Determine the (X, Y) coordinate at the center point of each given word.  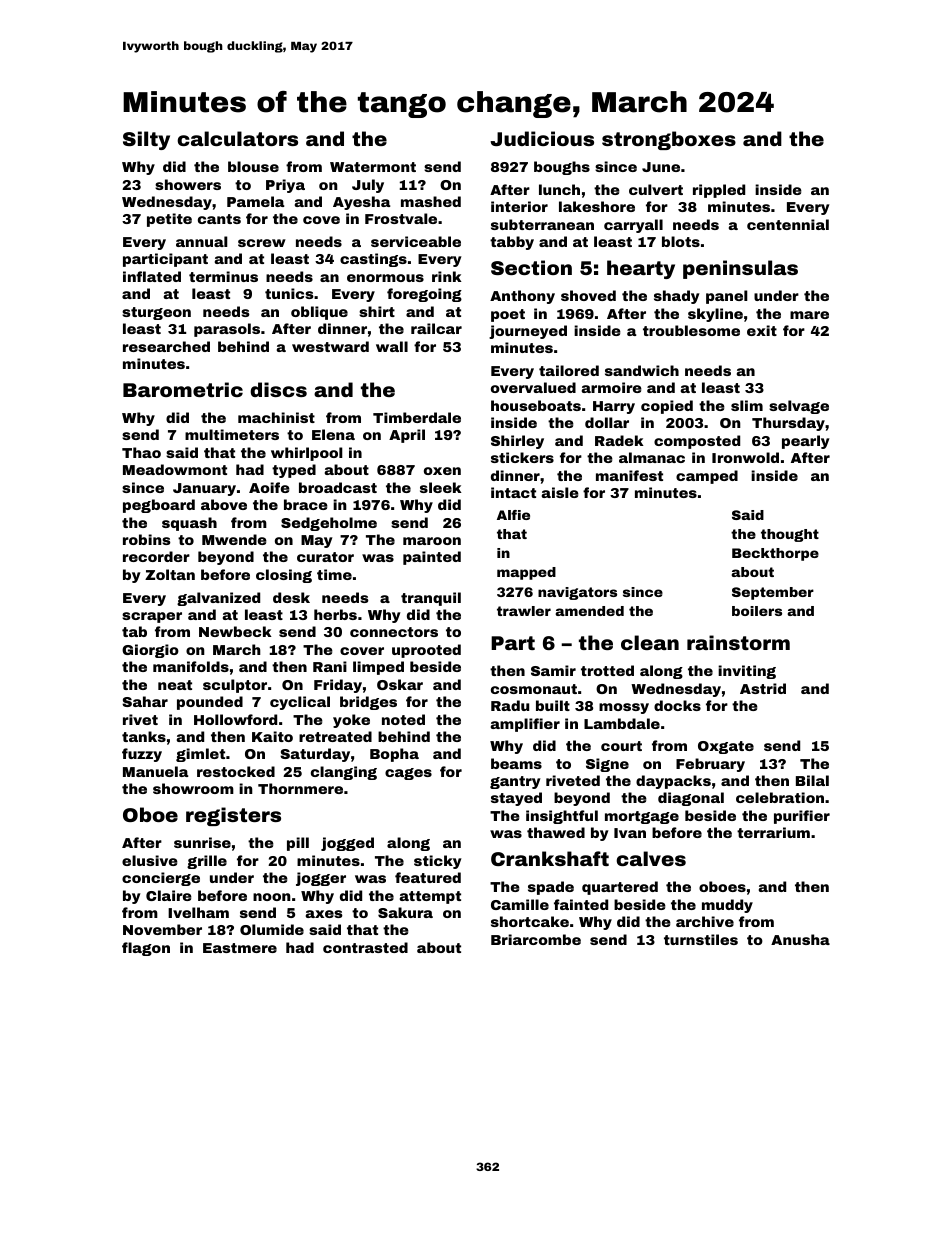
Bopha (394, 755)
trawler (524, 611)
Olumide (272, 929)
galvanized (218, 599)
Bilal (812, 780)
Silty (146, 140)
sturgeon (156, 313)
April (407, 436)
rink (447, 276)
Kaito (272, 736)
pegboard (159, 506)
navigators (577, 593)
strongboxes (669, 140)
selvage (799, 407)
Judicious (542, 138)
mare (809, 315)
